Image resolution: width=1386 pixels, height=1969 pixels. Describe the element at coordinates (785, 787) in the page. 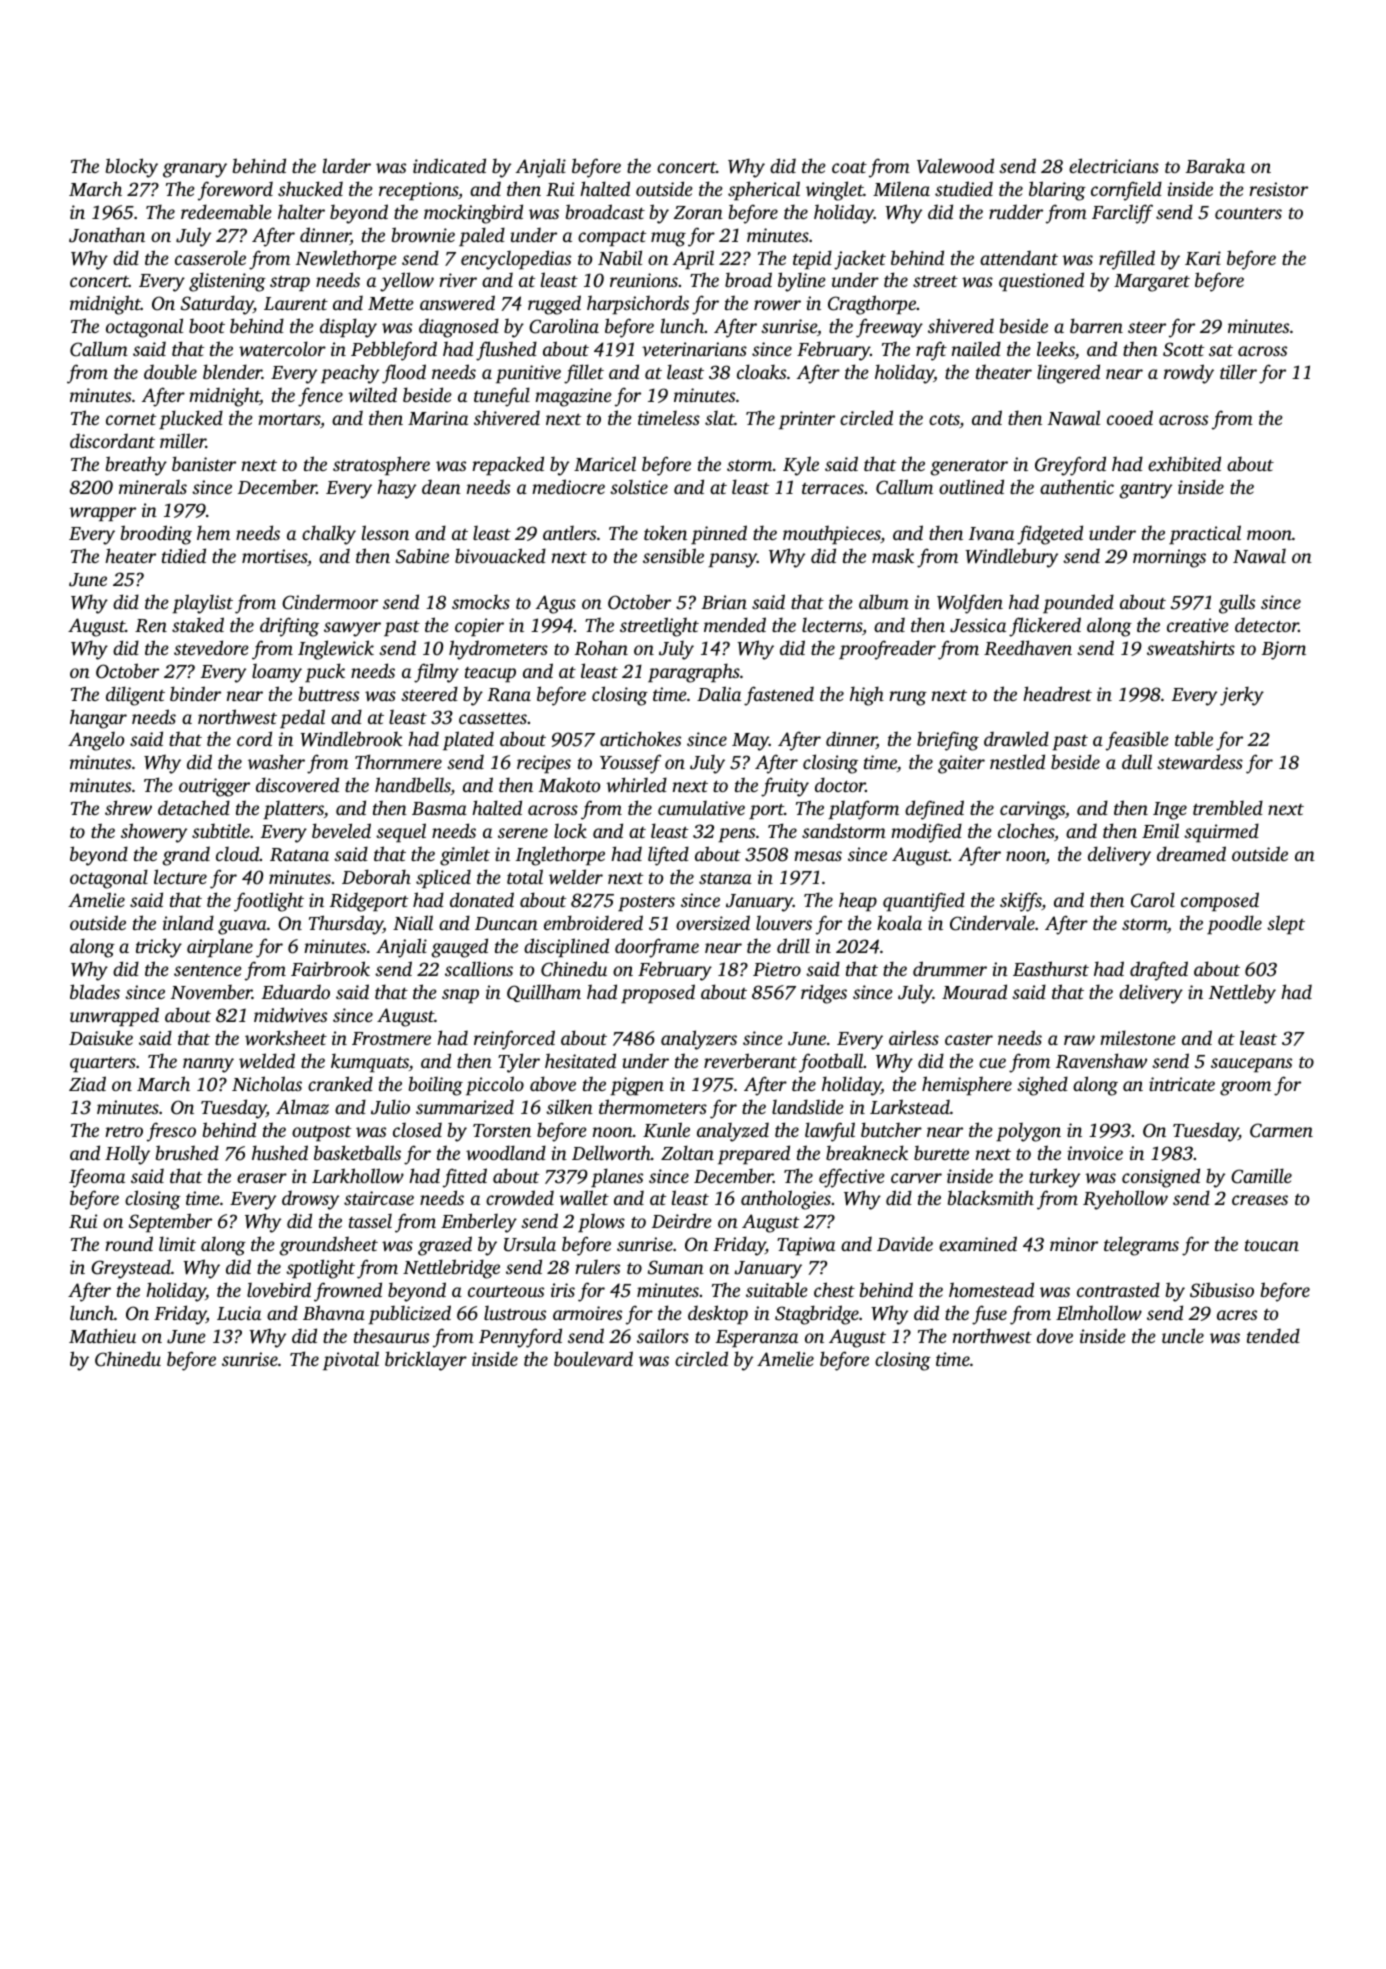

I see `fruity` at that location.
